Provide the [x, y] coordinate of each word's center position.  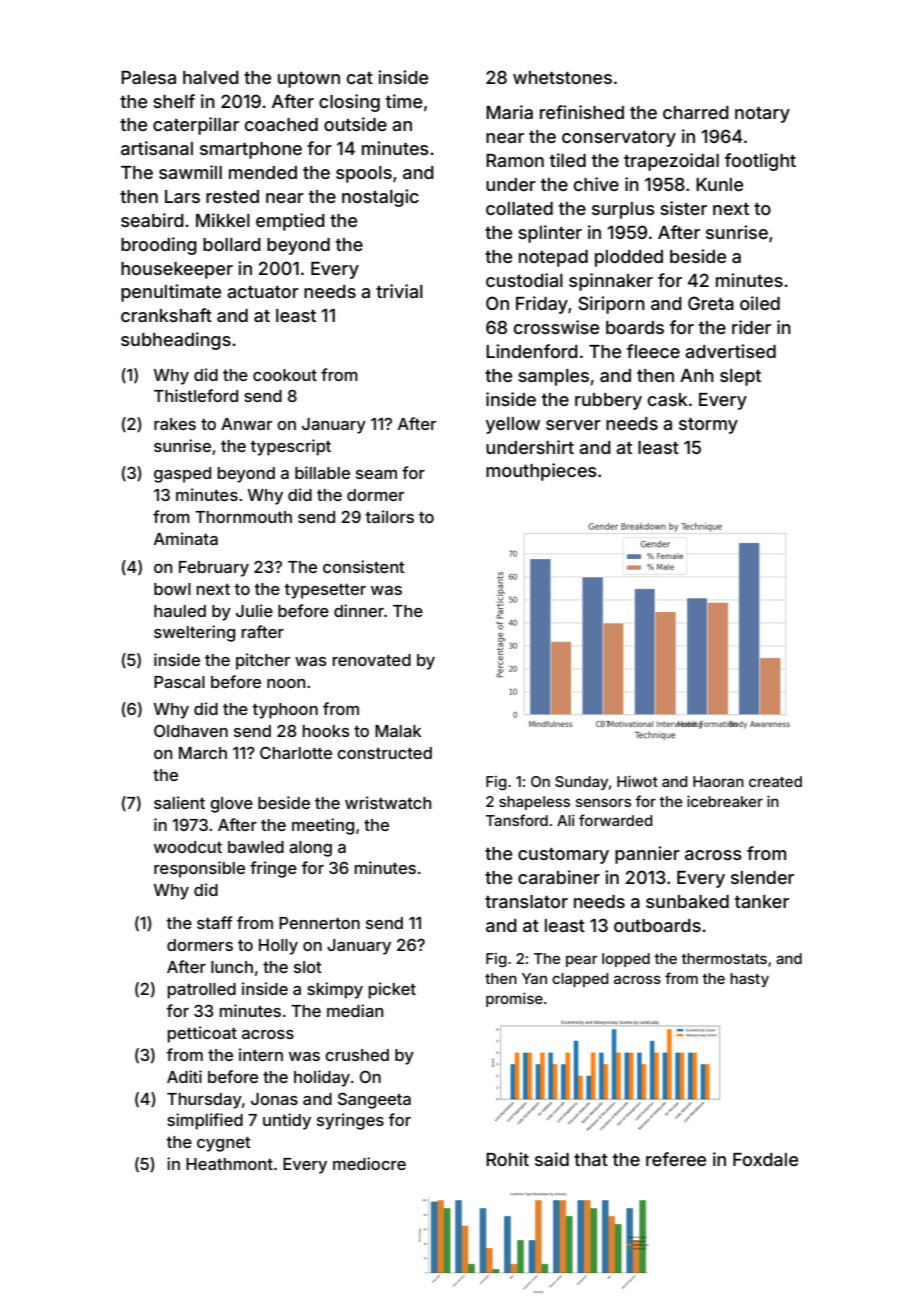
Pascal [179, 682]
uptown [309, 80]
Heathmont [229, 1164]
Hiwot [637, 781]
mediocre [369, 1163]
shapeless [534, 803]
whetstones [562, 77]
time [404, 101]
